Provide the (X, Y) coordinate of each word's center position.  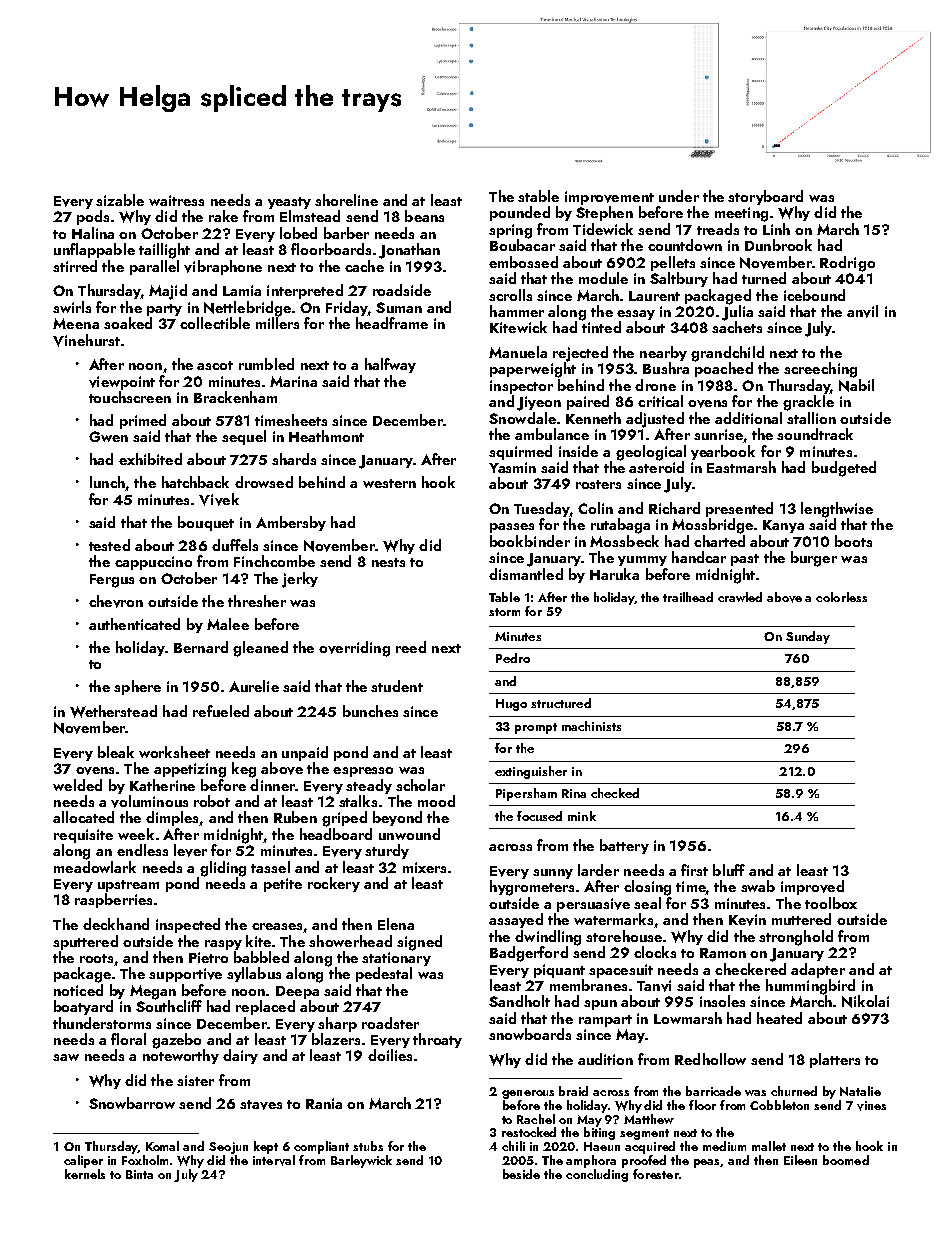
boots (853, 541)
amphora (591, 1161)
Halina (93, 233)
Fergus (112, 581)
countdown (685, 245)
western (389, 483)
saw (66, 1057)
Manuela (518, 352)
